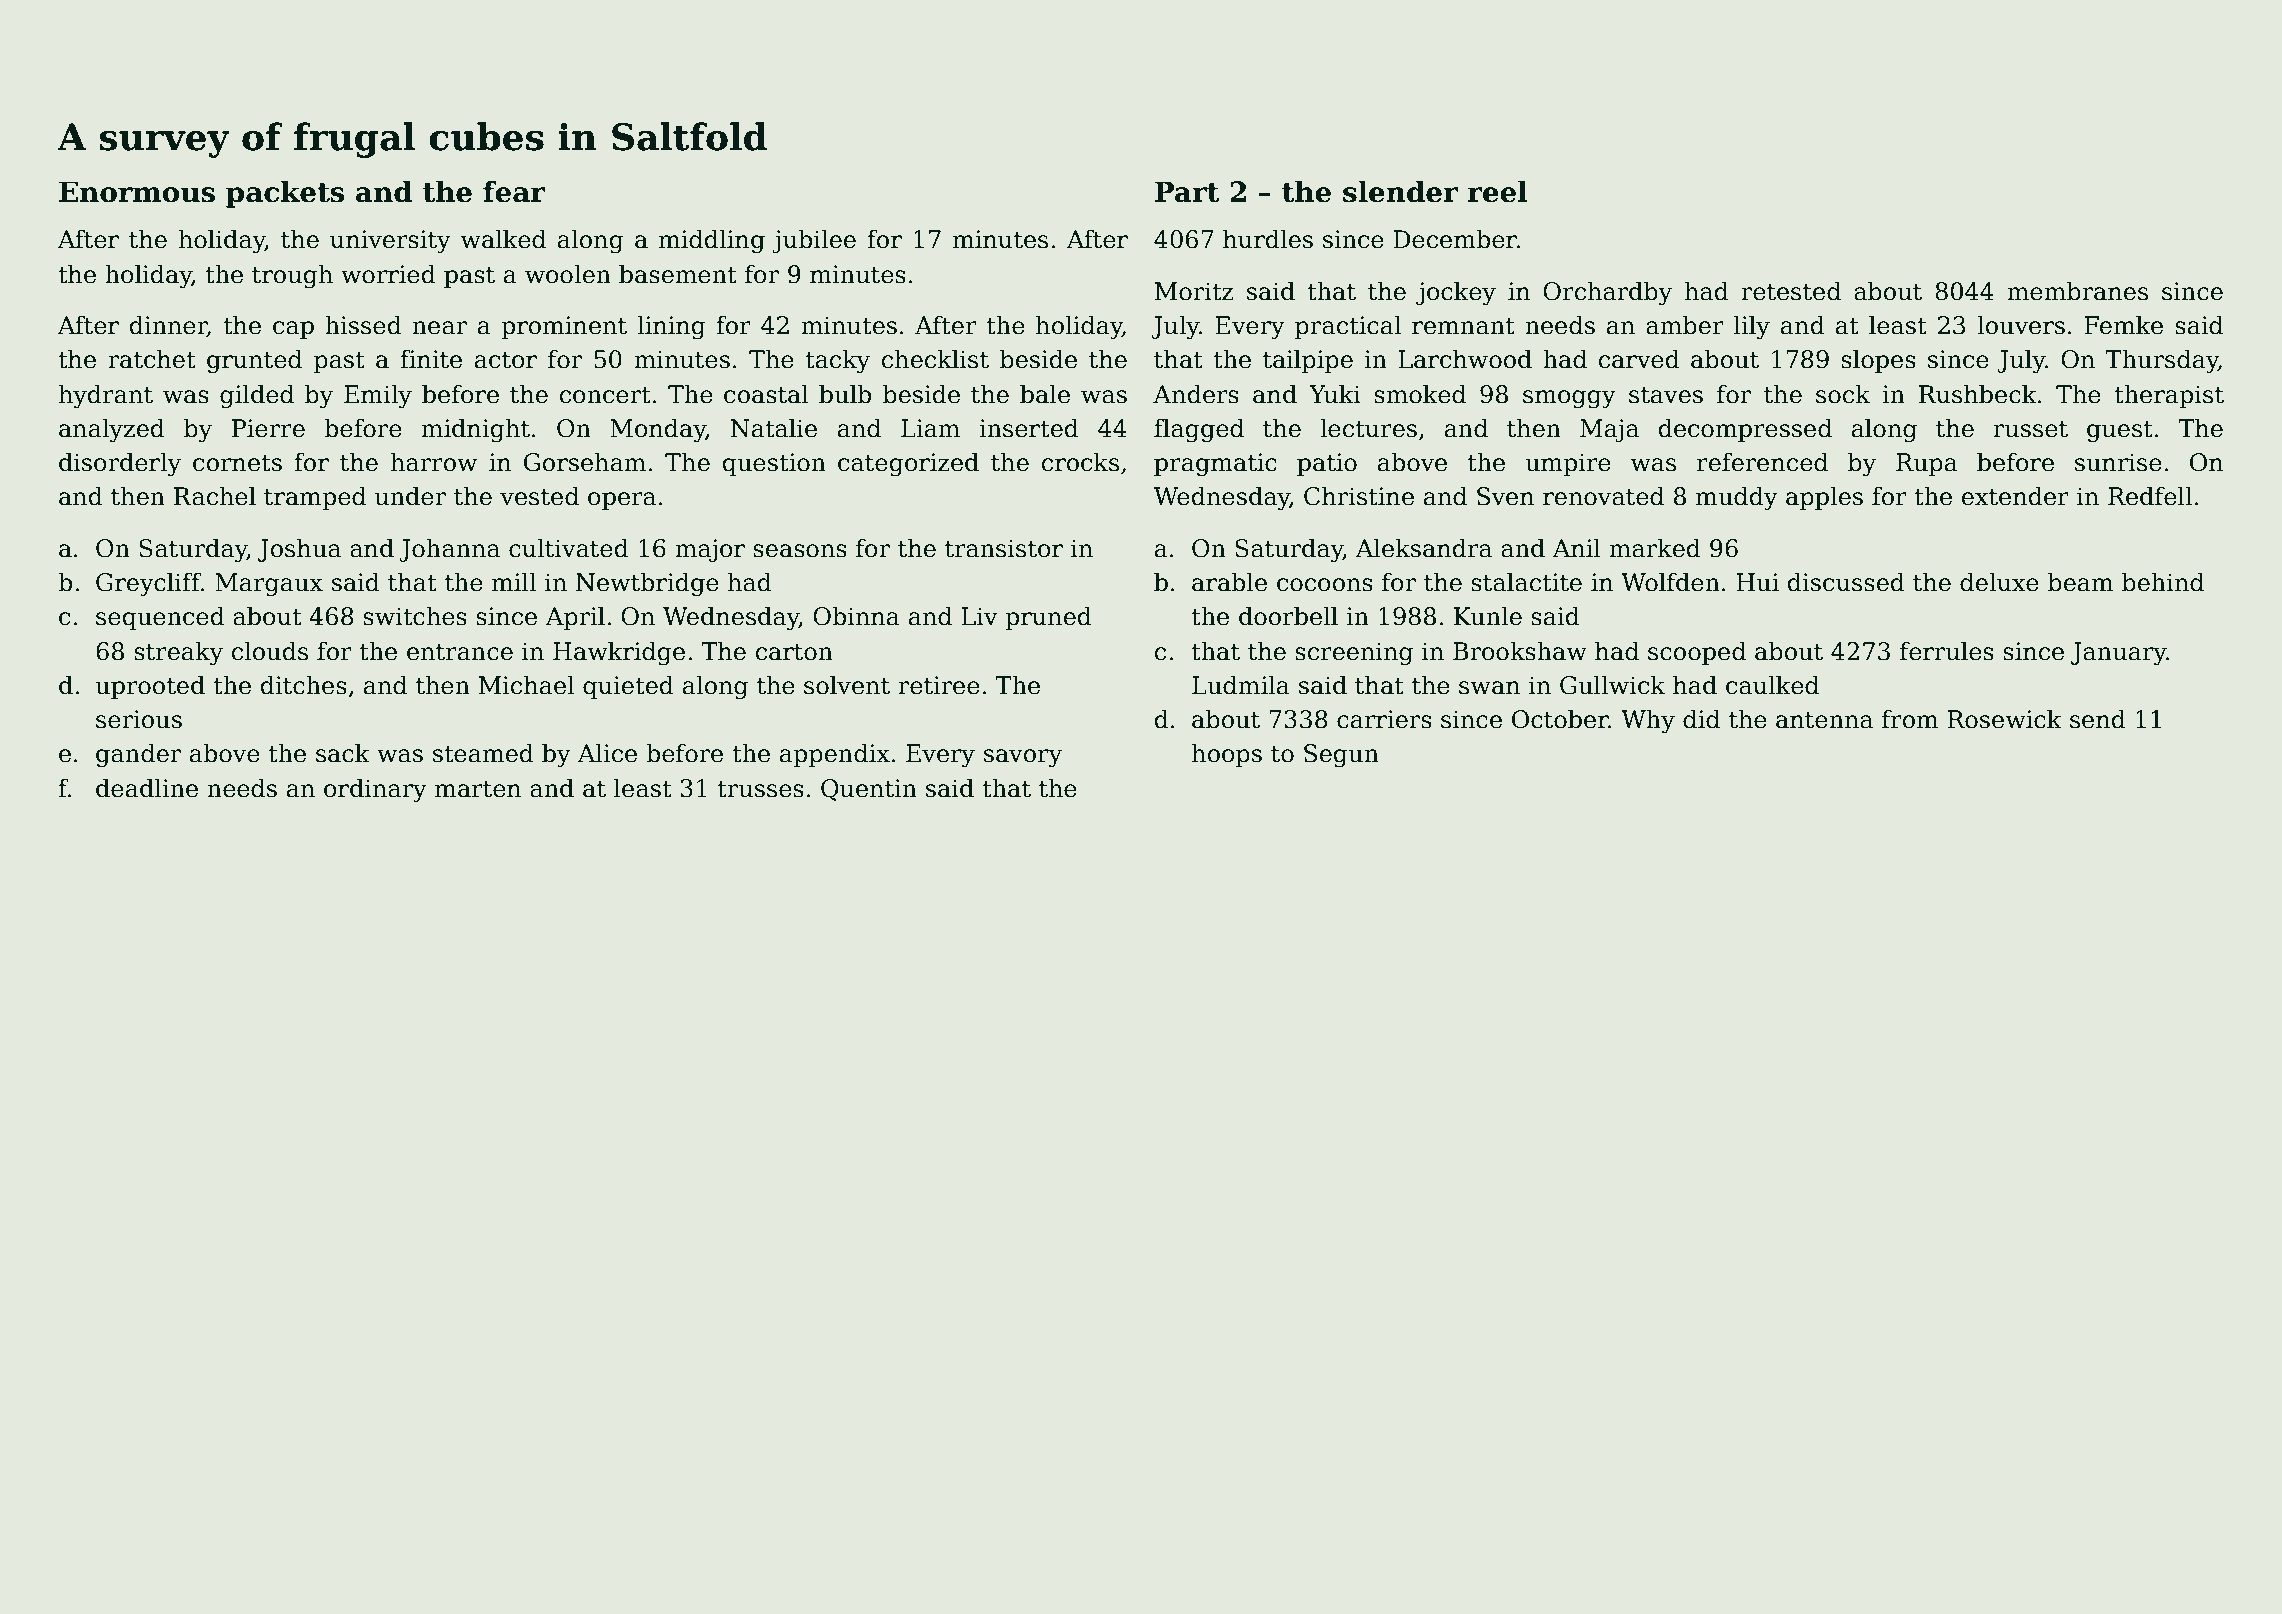  I want to click on tailpipe, so click(1308, 361).
